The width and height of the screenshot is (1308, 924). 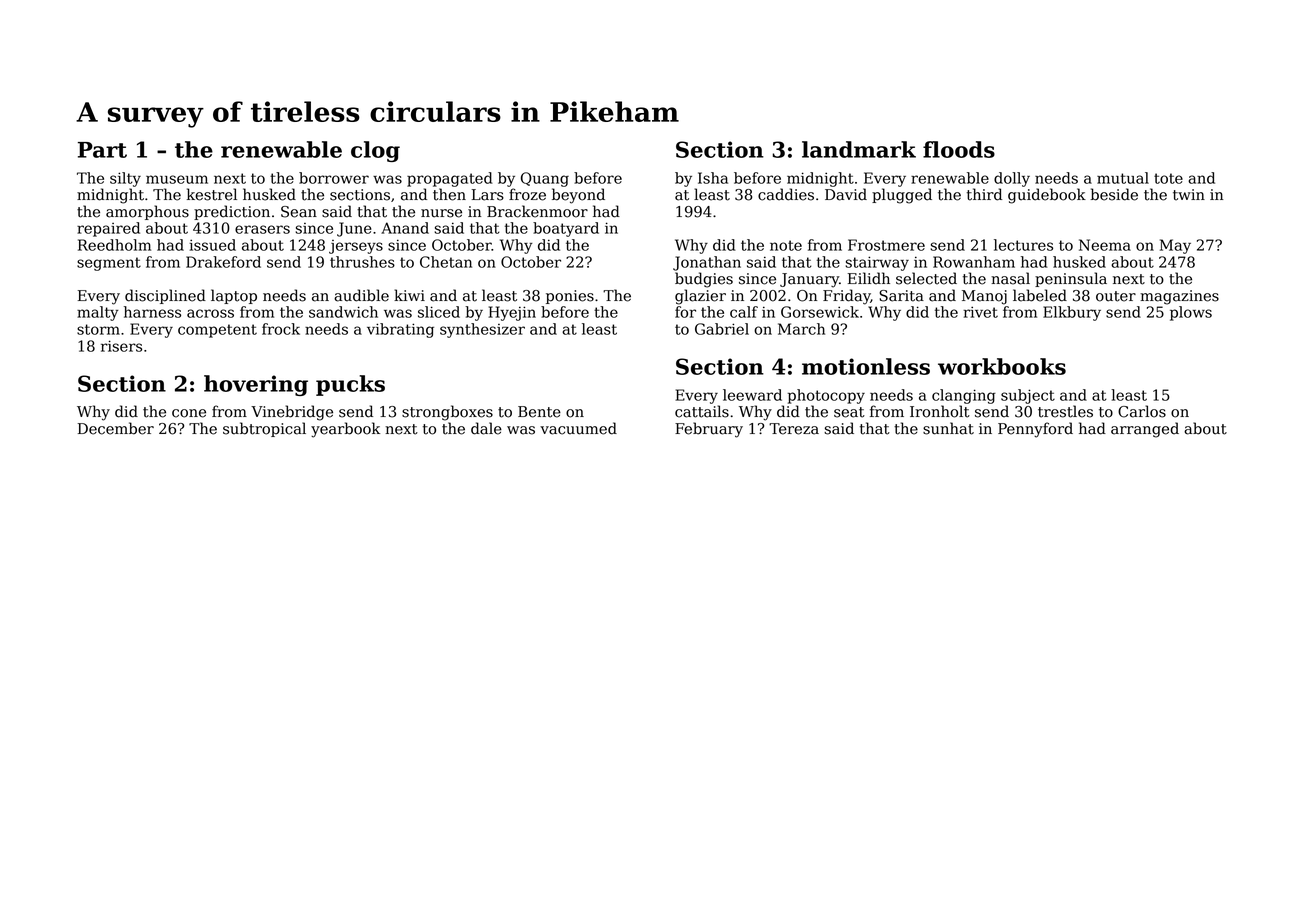 What do you see at coordinates (713, 178) in the screenshot?
I see `Isha` at bounding box center [713, 178].
